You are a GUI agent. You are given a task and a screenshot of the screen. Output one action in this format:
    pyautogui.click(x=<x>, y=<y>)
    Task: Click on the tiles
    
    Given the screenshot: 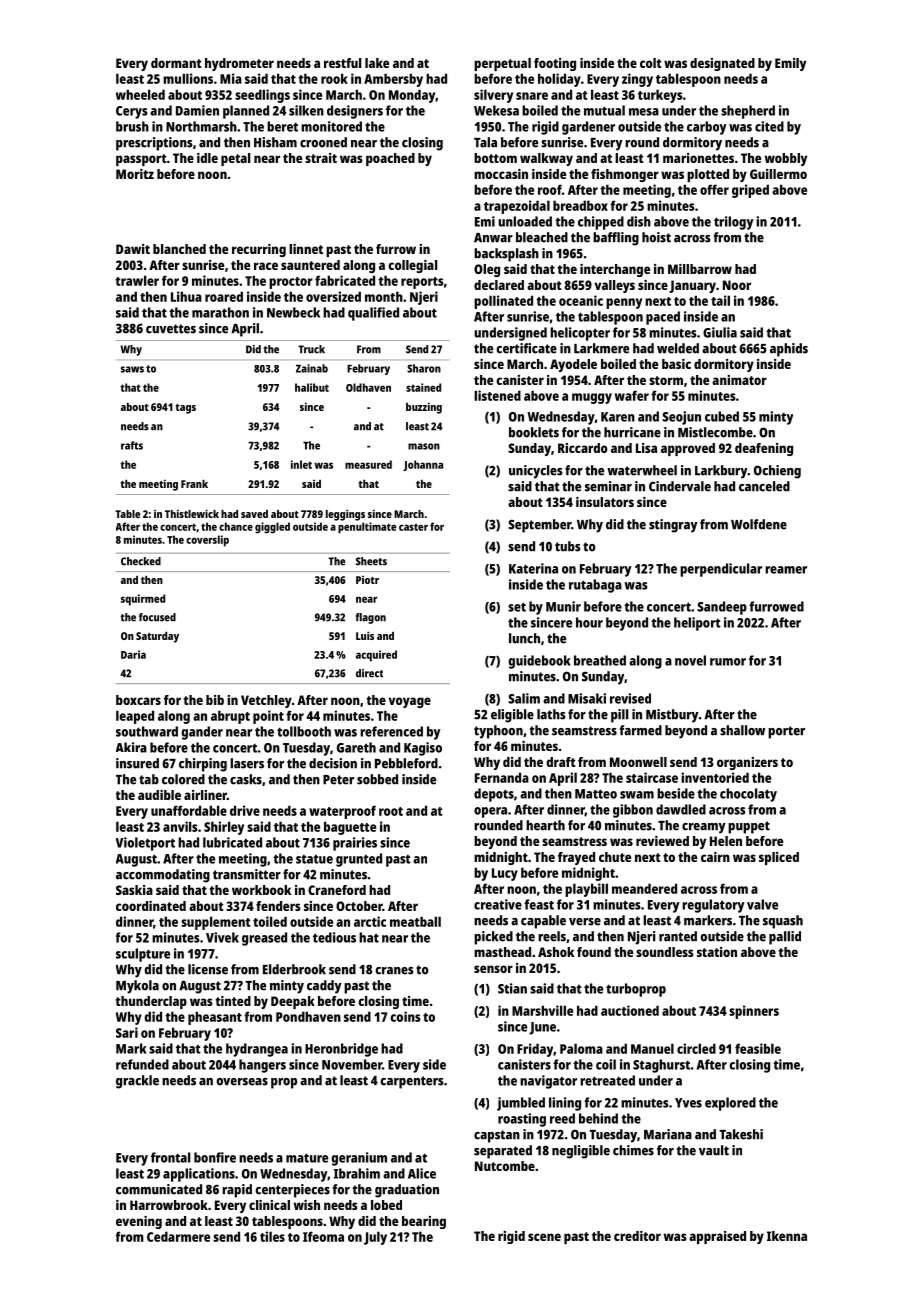 What is the action you would take?
    pyautogui.click(x=272, y=1236)
